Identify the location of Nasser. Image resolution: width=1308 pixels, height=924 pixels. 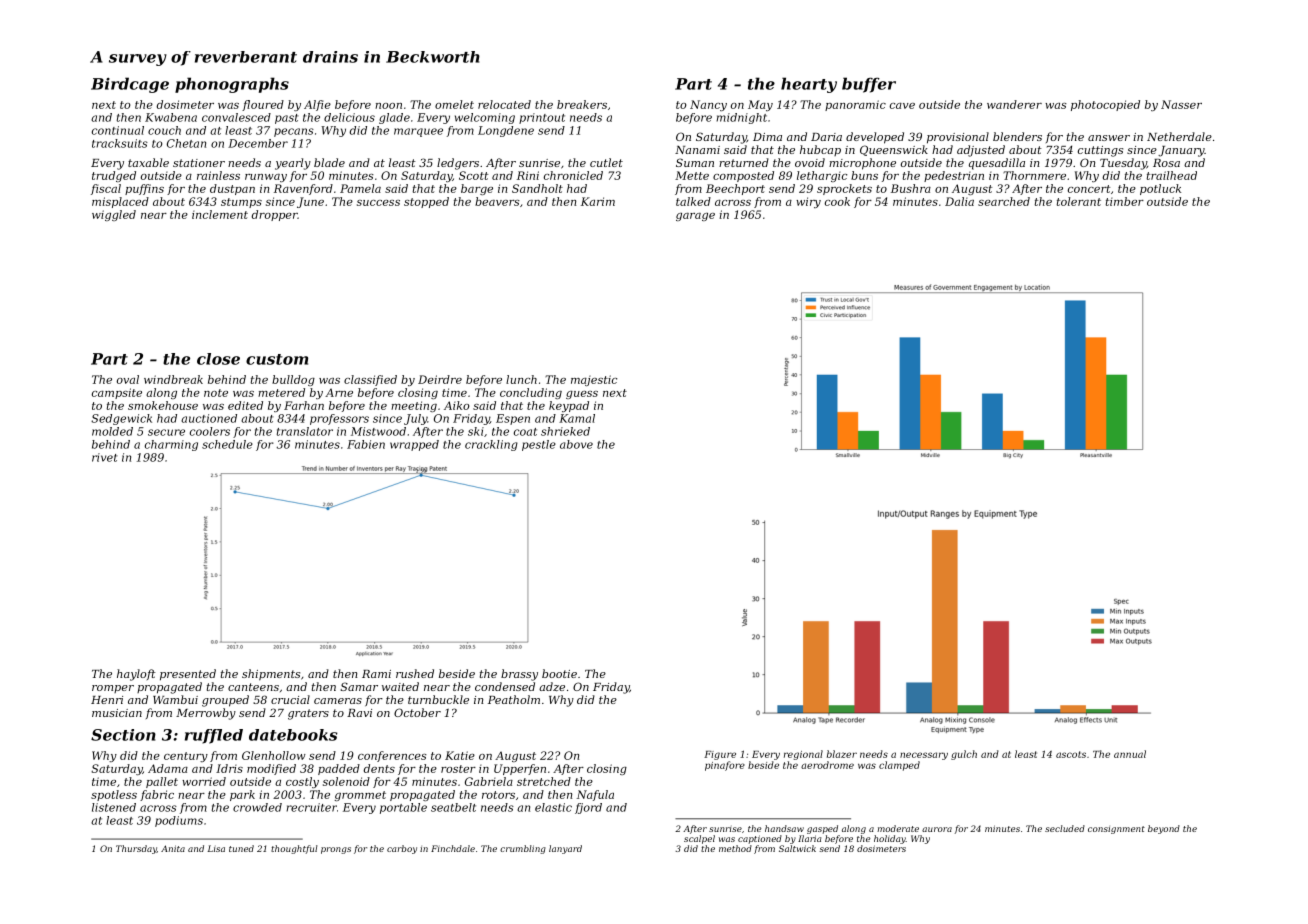
(1181, 104).
